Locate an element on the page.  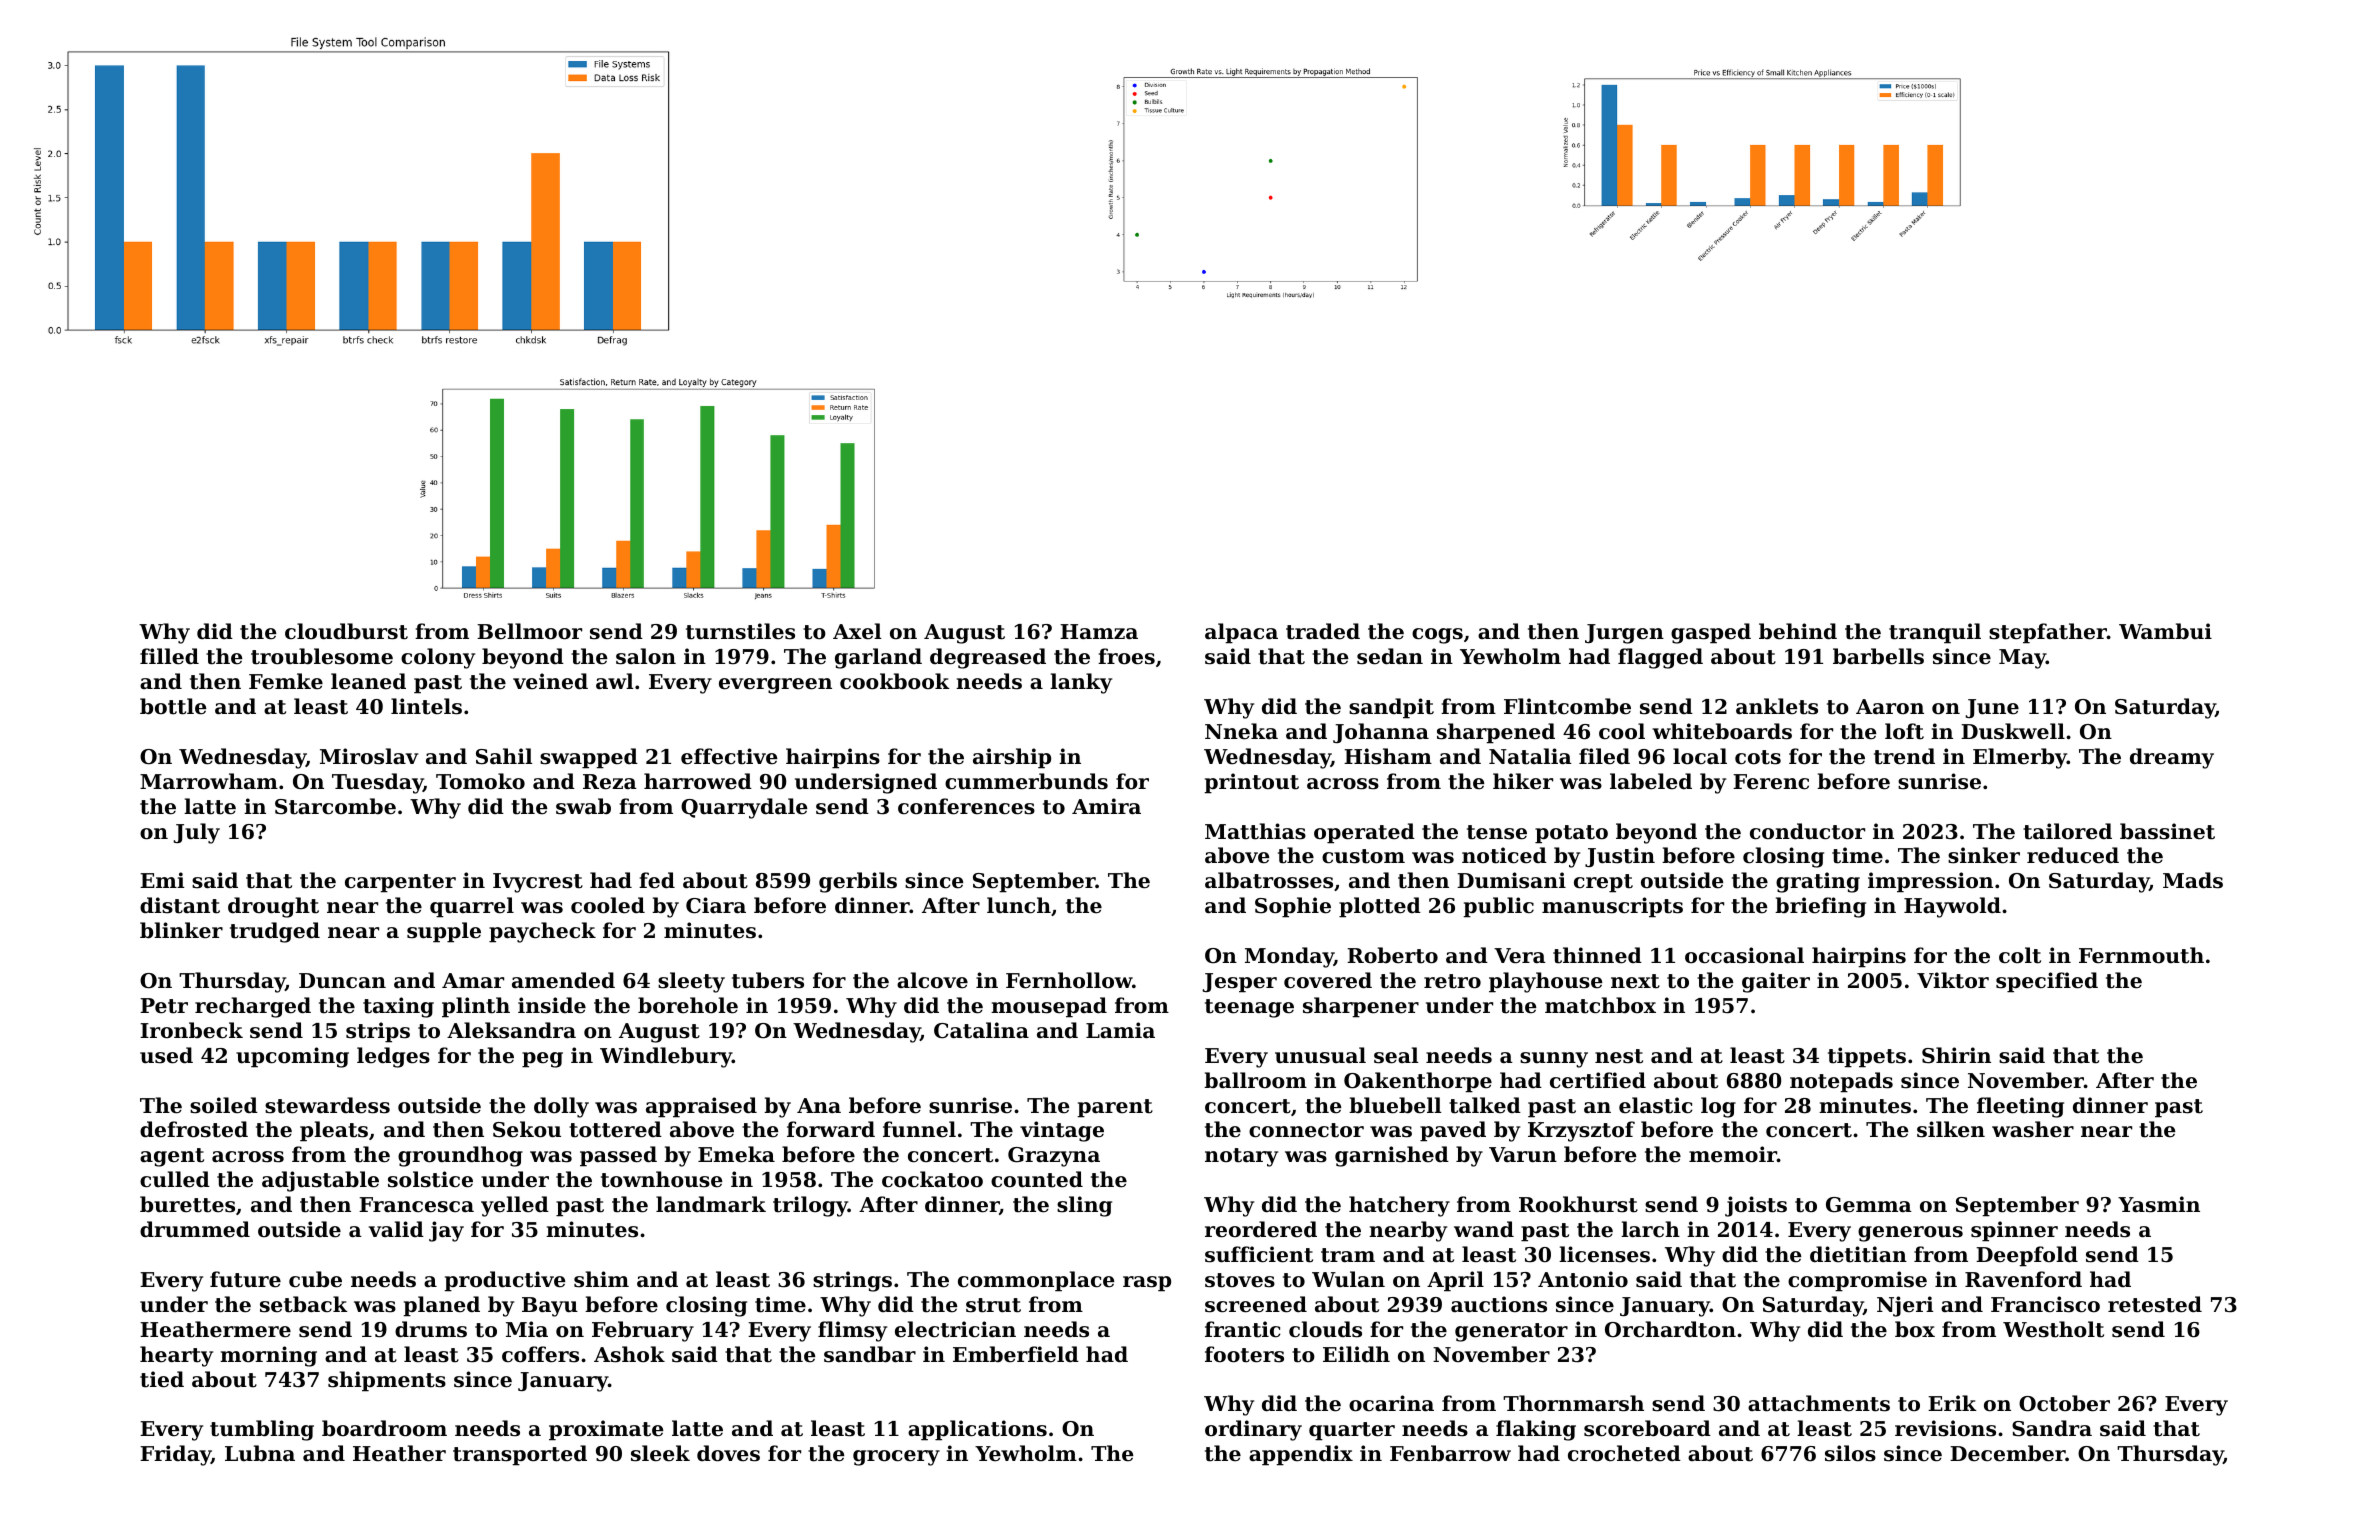
Roberto is located at coordinates (1392, 955).
